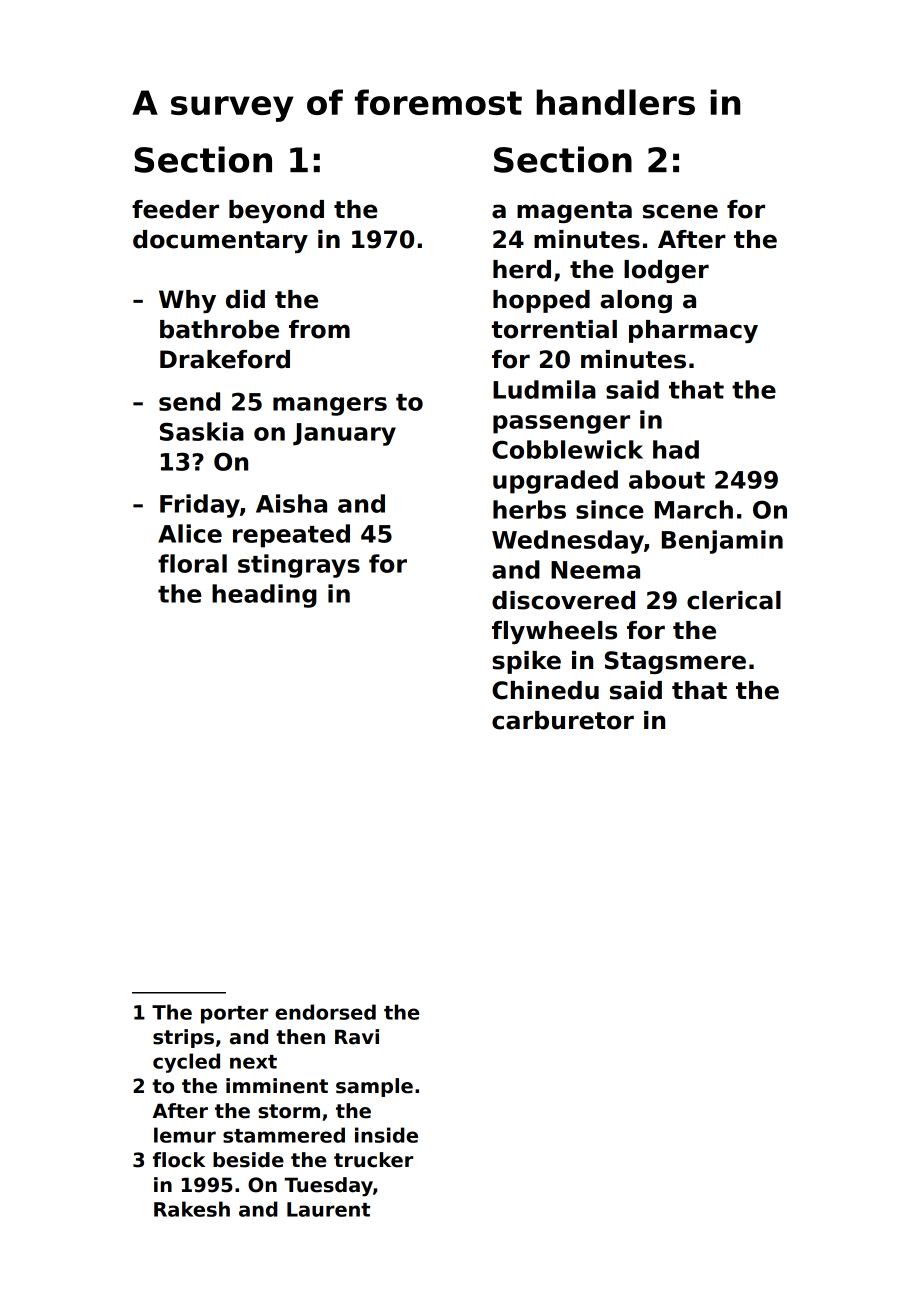  Describe the element at coordinates (175, 209) in the screenshot. I see `feeder` at that location.
